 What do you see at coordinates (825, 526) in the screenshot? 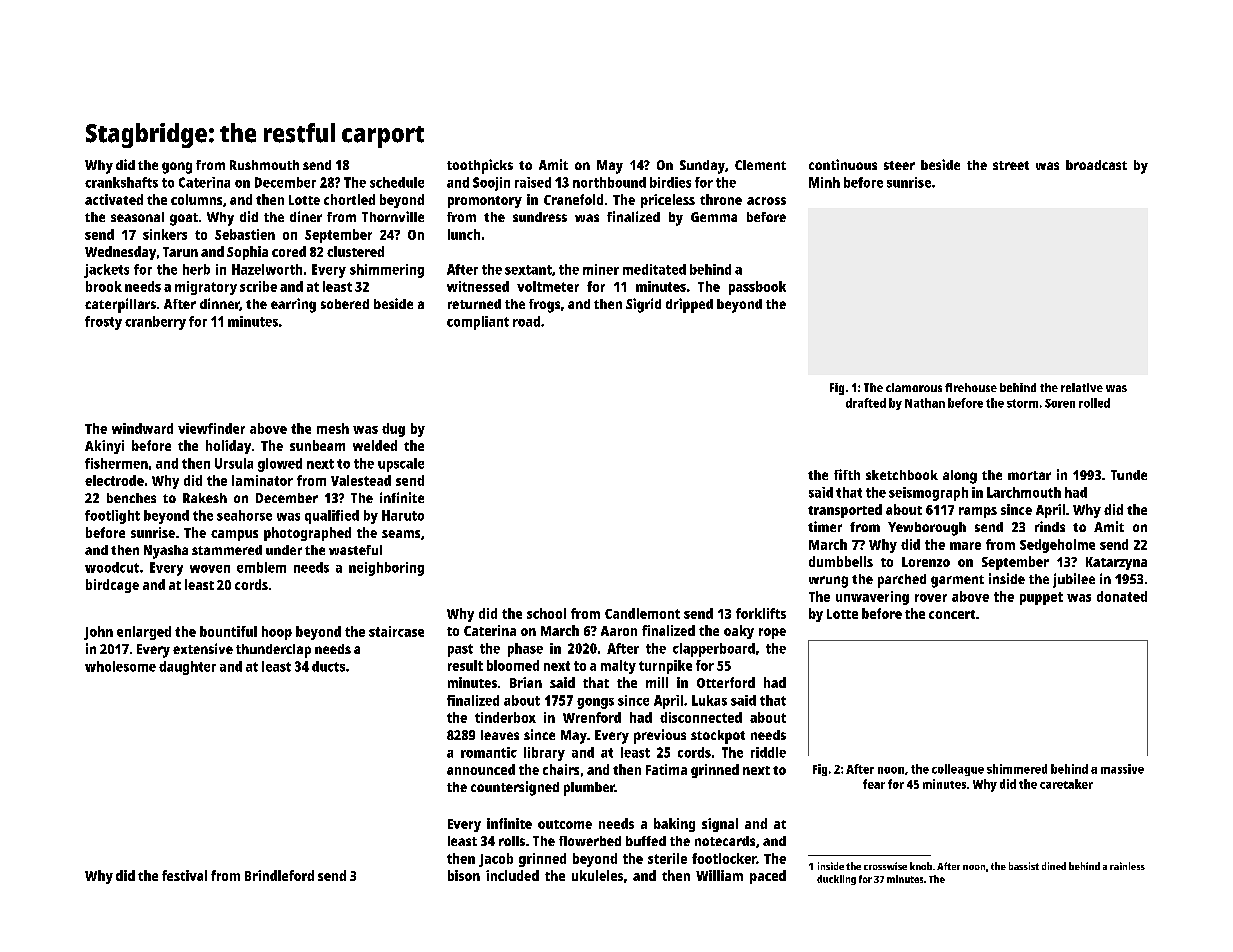
I see `timer` at bounding box center [825, 526].
